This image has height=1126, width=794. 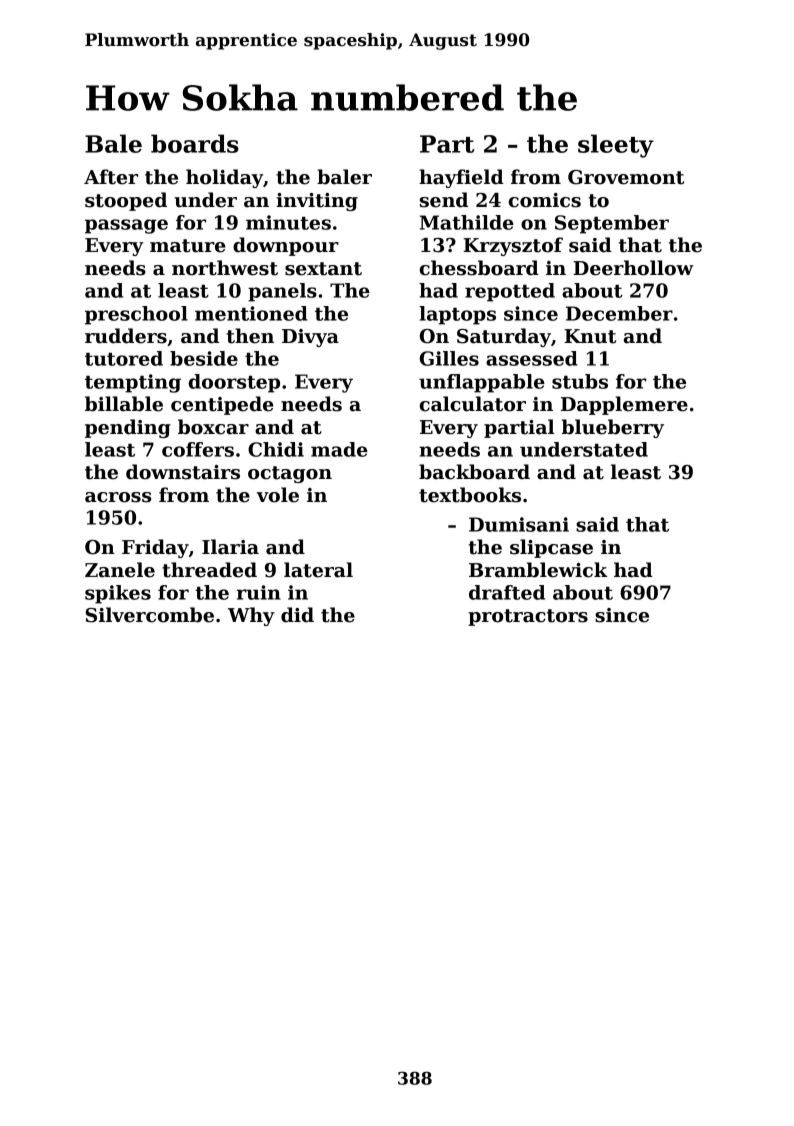 I want to click on lateral, so click(x=318, y=570).
